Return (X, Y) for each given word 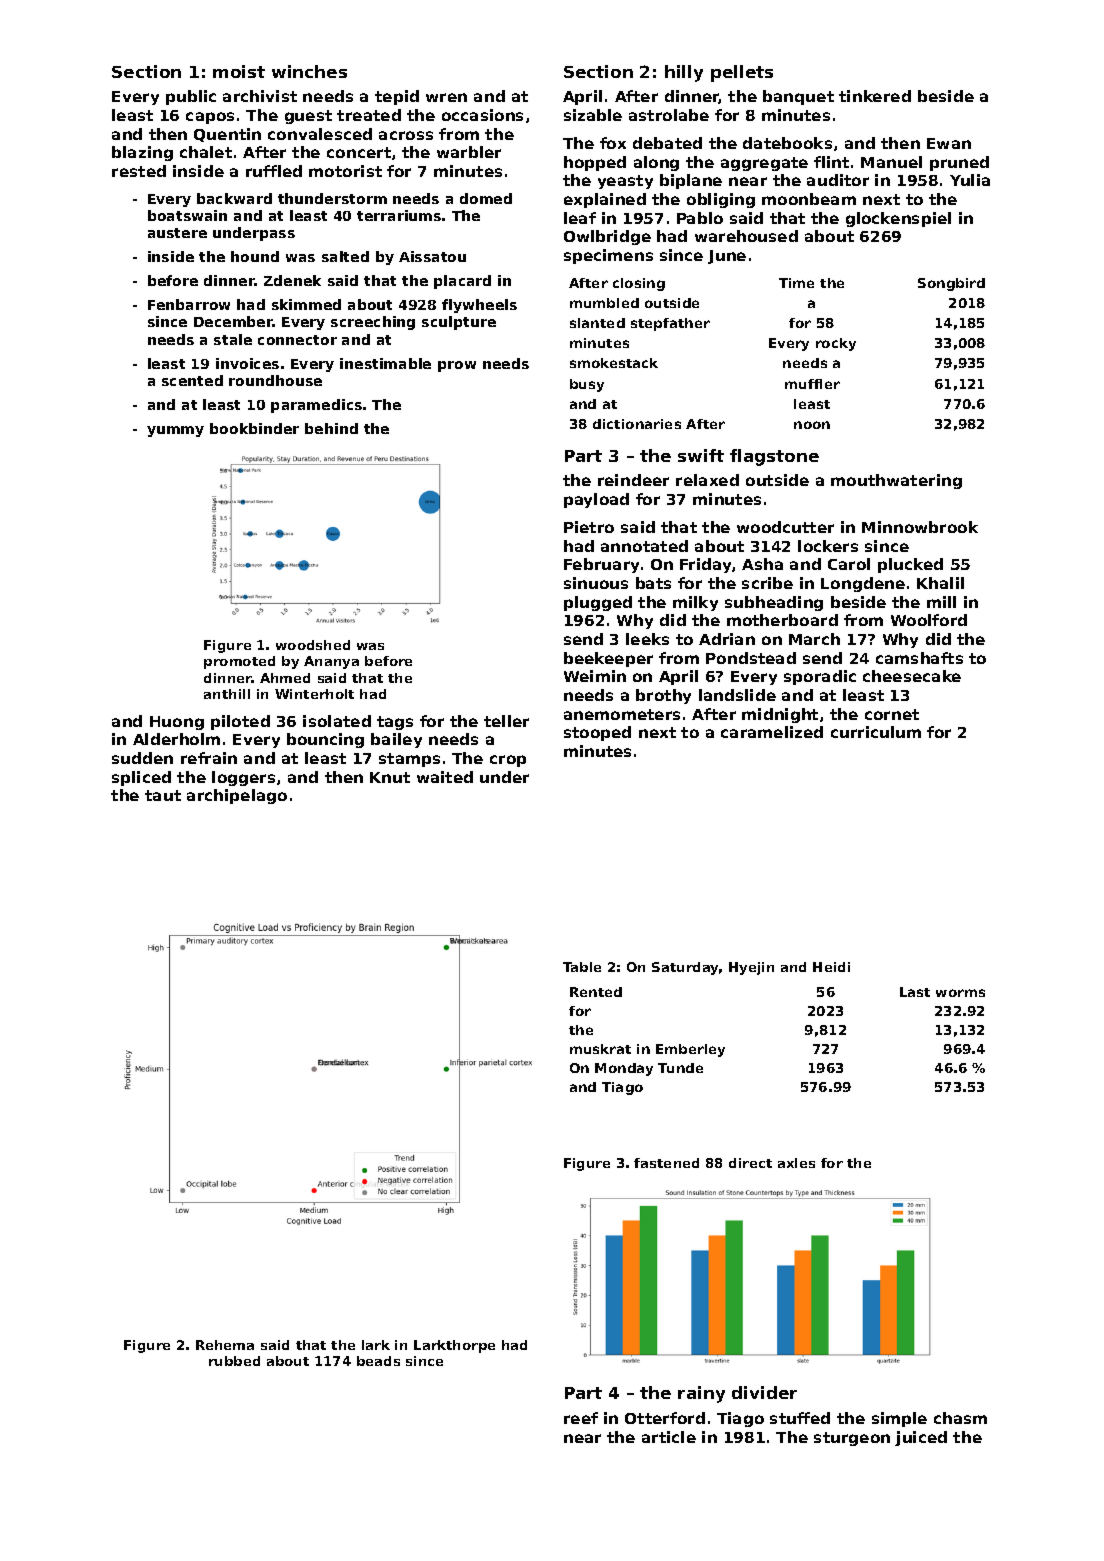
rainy (701, 1394)
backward (234, 198)
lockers (828, 546)
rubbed (234, 1361)
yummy (175, 431)
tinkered (875, 96)
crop (508, 761)
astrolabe (669, 115)
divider (764, 1392)
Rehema (225, 1345)
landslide (737, 695)
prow (457, 366)
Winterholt (314, 694)
